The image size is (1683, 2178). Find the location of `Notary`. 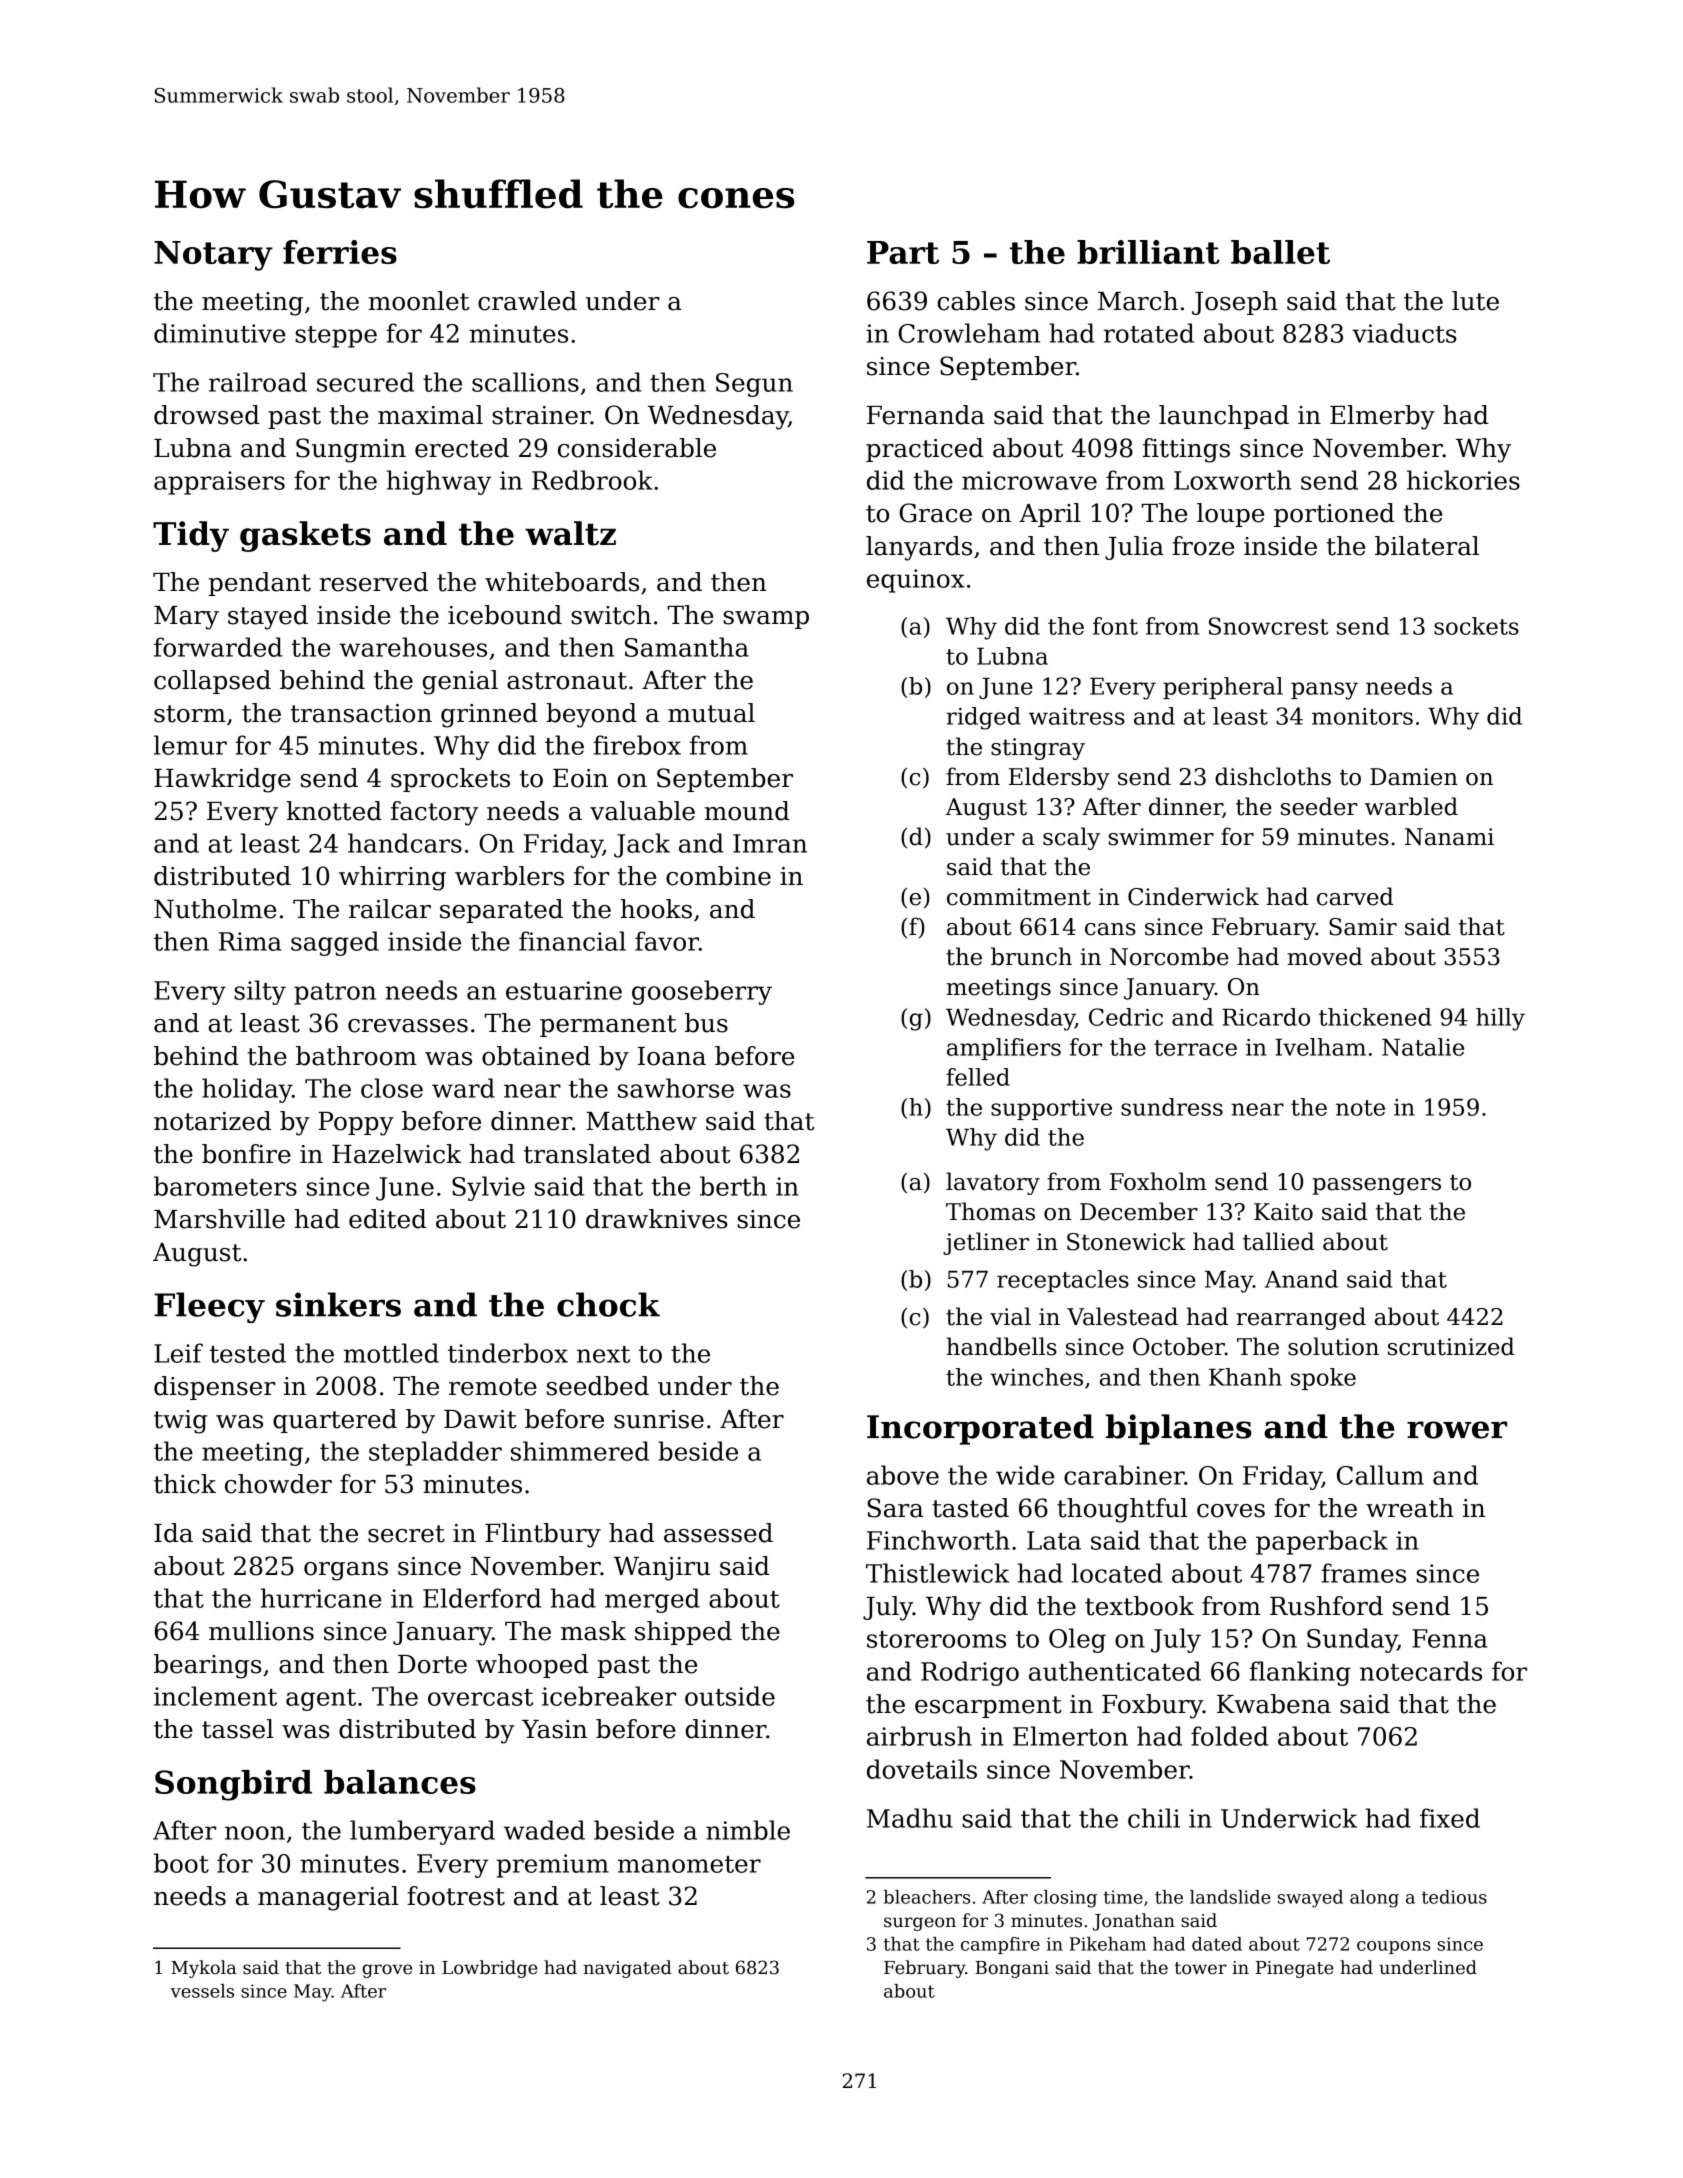

Notary is located at coordinates (213, 256).
